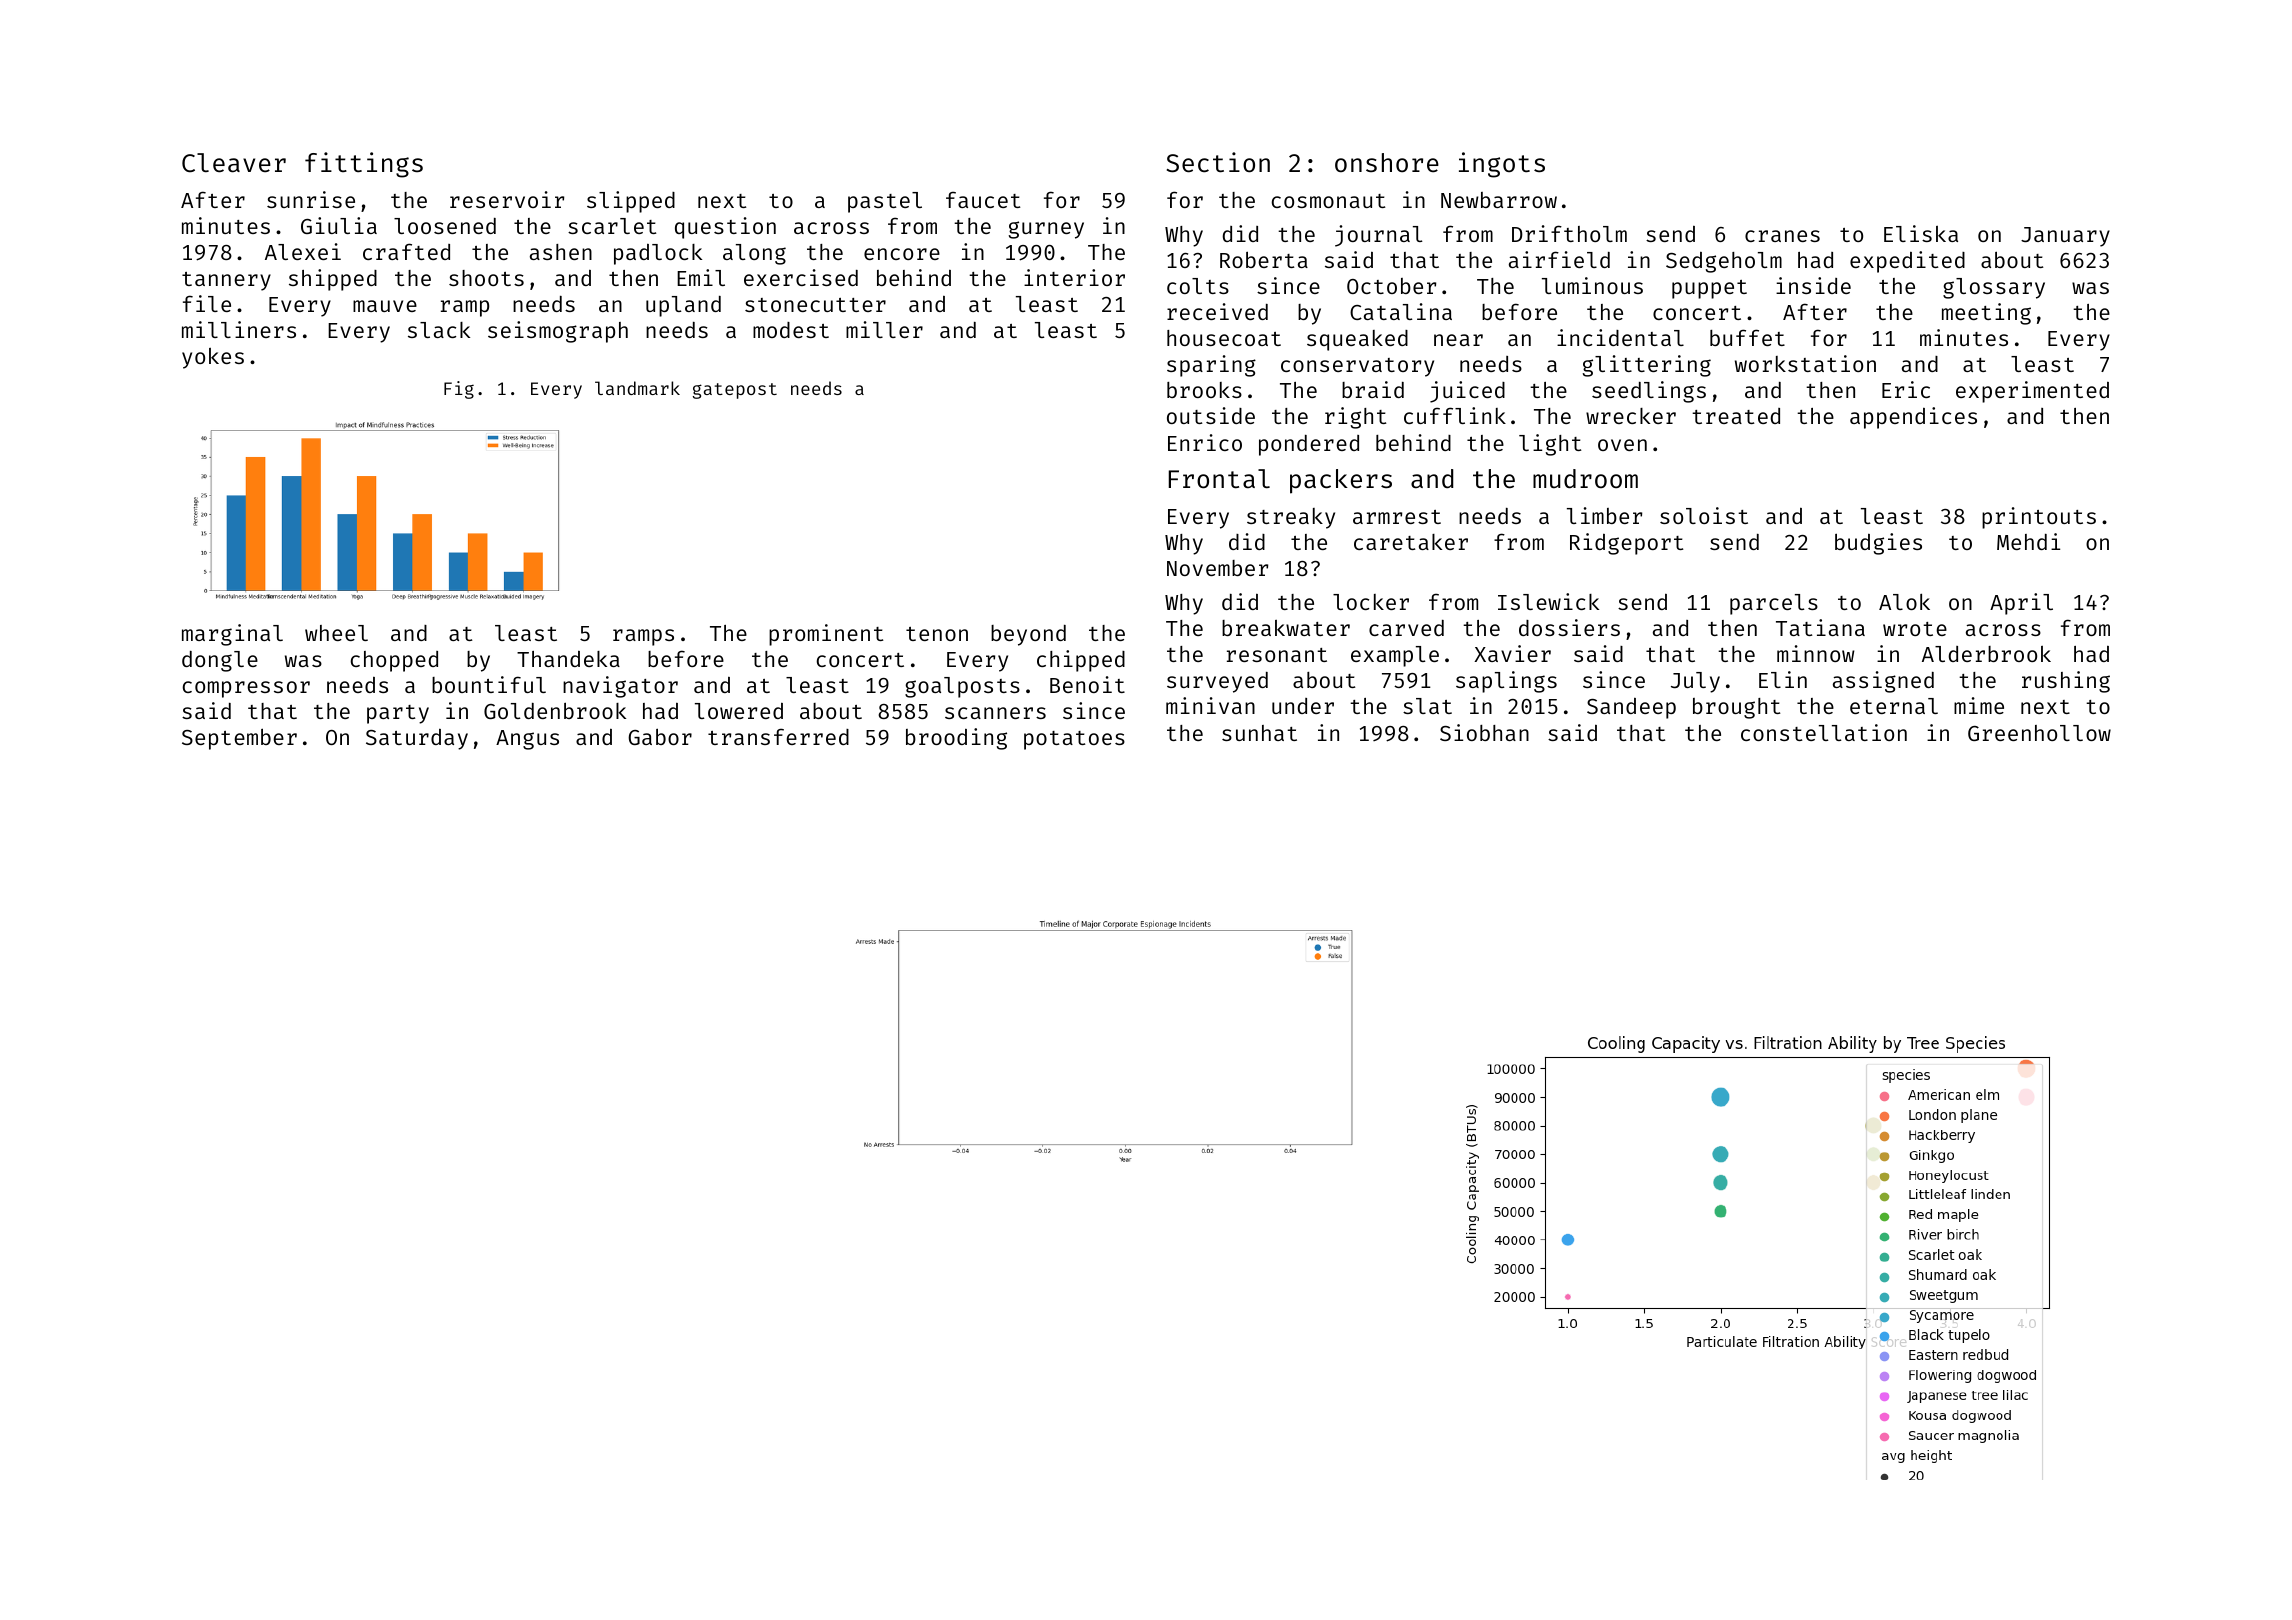  What do you see at coordinates (801, 277) in the screenshot?
I see `exercised` at bounding box center [801, 277].
